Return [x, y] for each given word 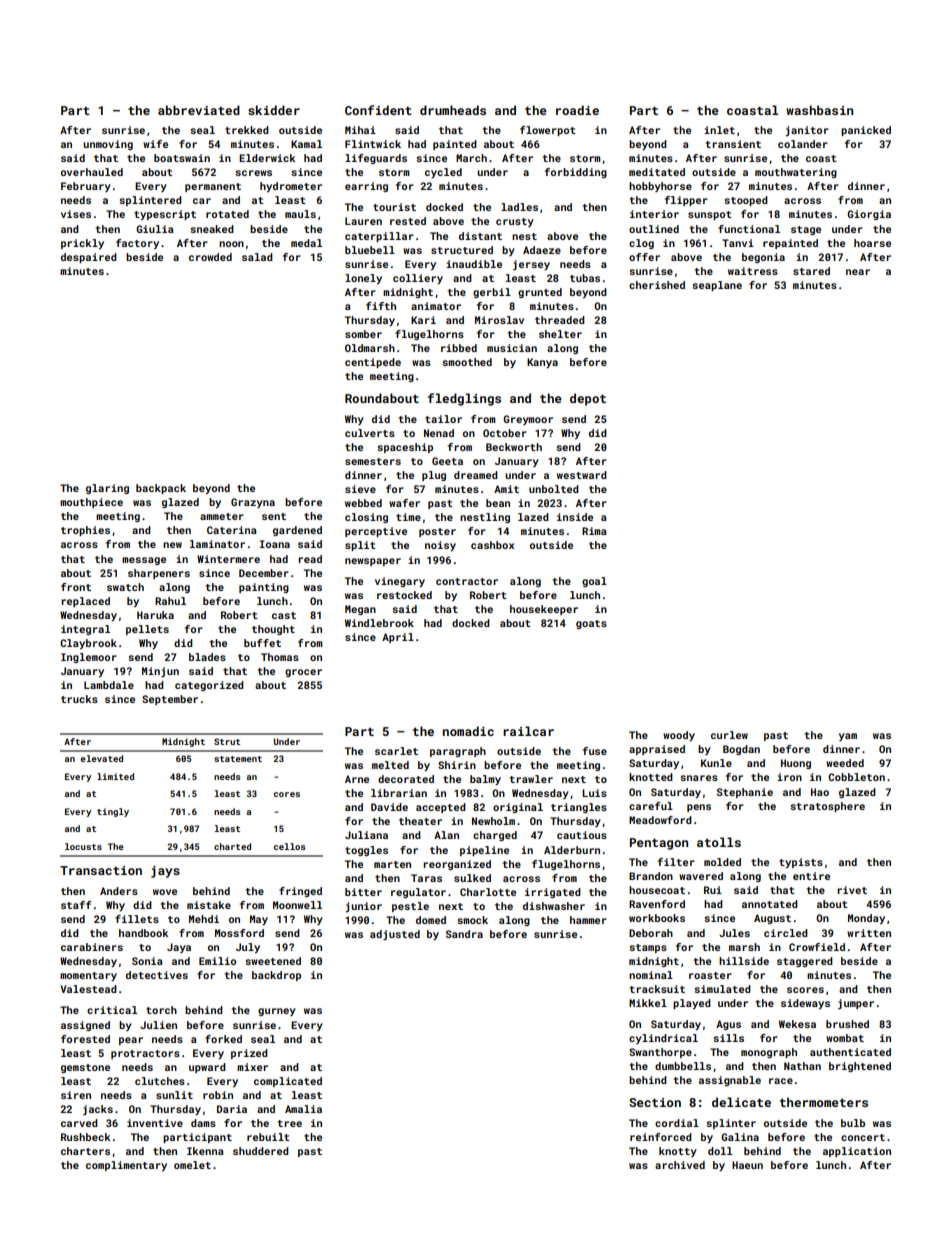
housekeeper [544, 610]
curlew [729, 735]
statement [238, 759]
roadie [577, 110]
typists [801, 863]
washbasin [819, 110]
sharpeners [159, 574]
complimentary [126, 1166]
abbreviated [199, 110]
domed [431, 920]
